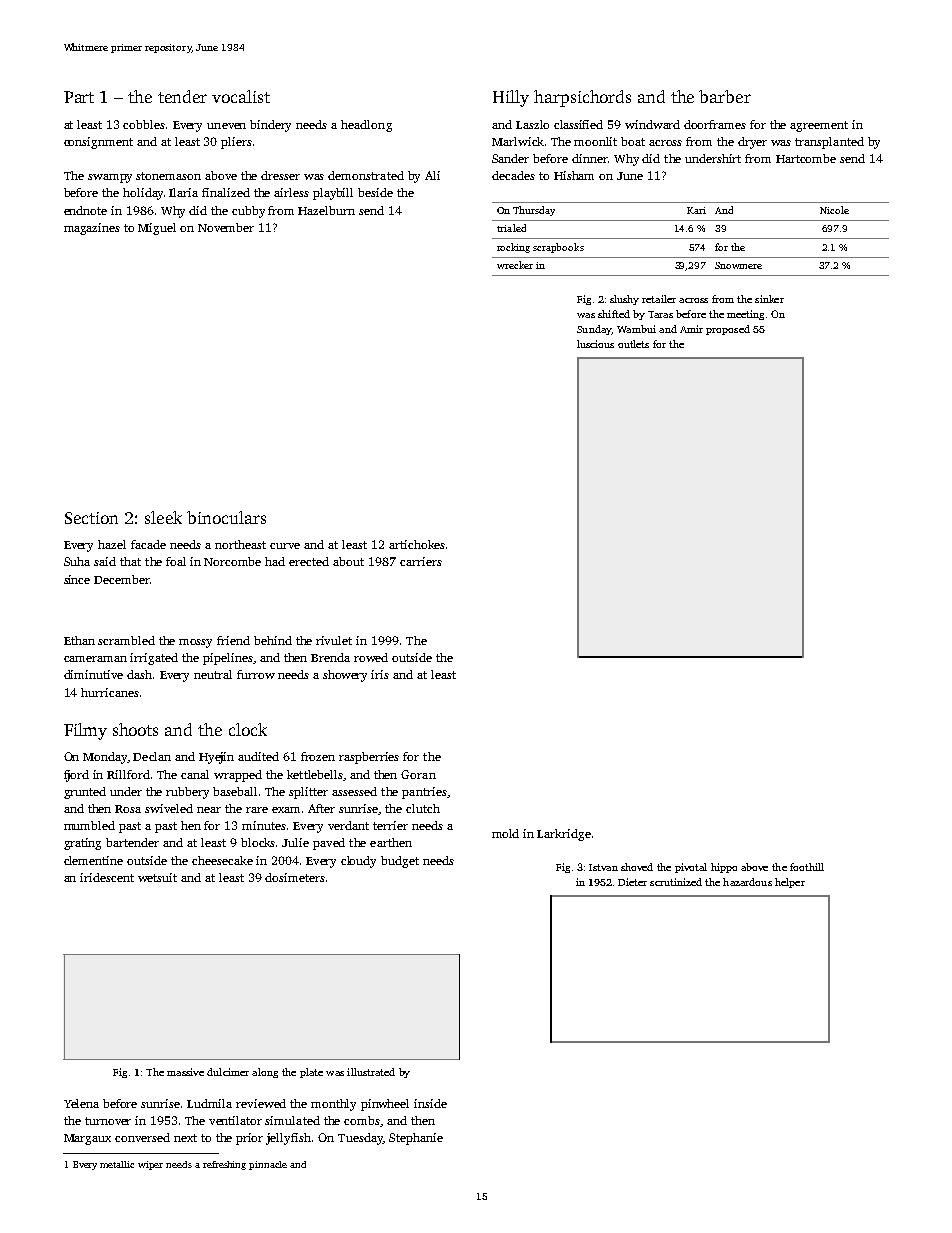 The height and width of the page is (1233, 952). What do you see at coordinates (725, 96) in the page?
I see `barber` at bounding box center [725, 96].
